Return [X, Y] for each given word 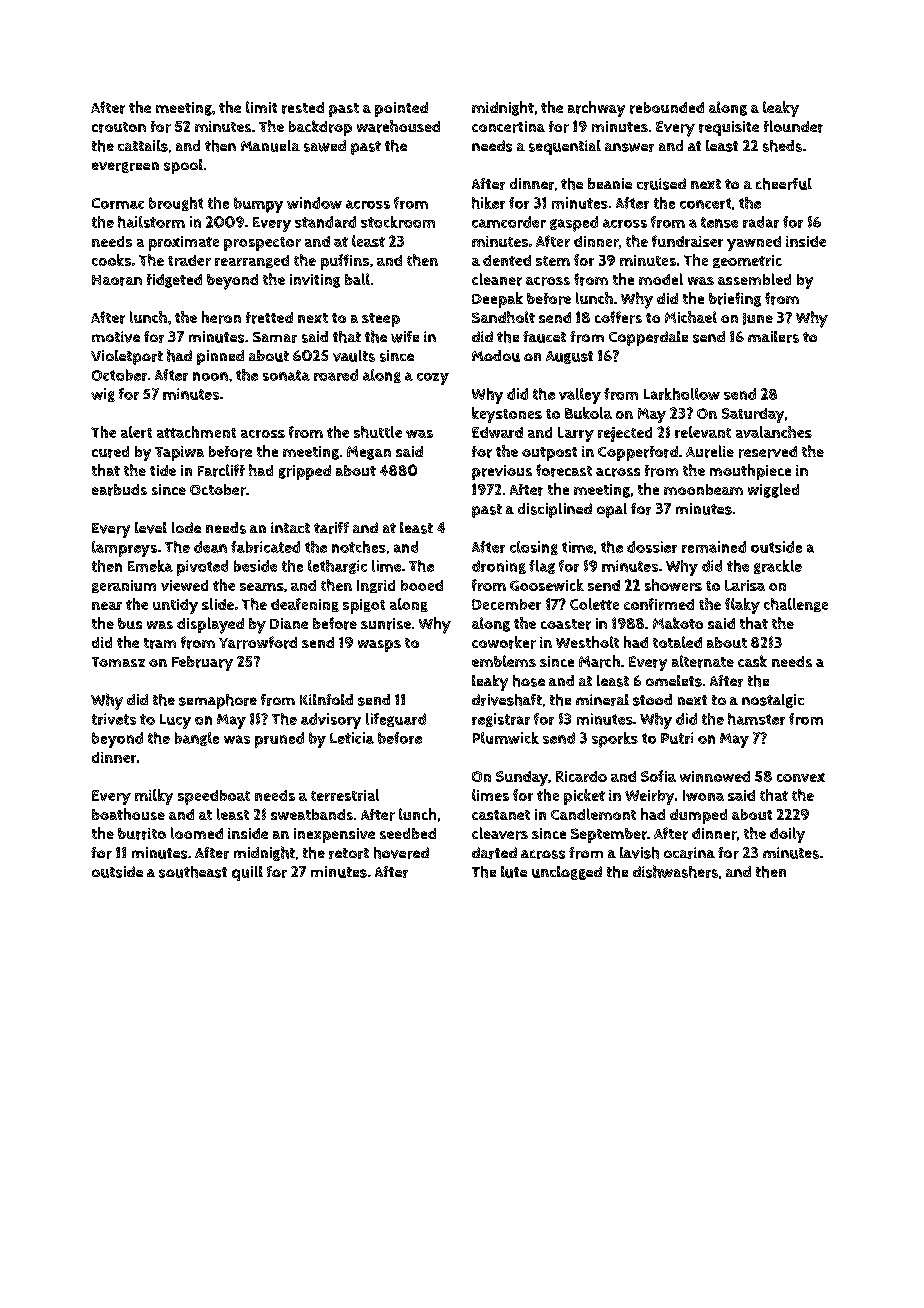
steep [381, 320]
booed [422, 585]
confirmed [659, 604]
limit [261, 107]
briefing [735, 299]
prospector [262, 244]
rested [303, 108]
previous [502, 472]
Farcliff [221, 470]
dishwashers [675, 871]
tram [160, 643]
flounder [793, 126]
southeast [193, 872]
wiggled [773, 490]
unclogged [567, 873]
